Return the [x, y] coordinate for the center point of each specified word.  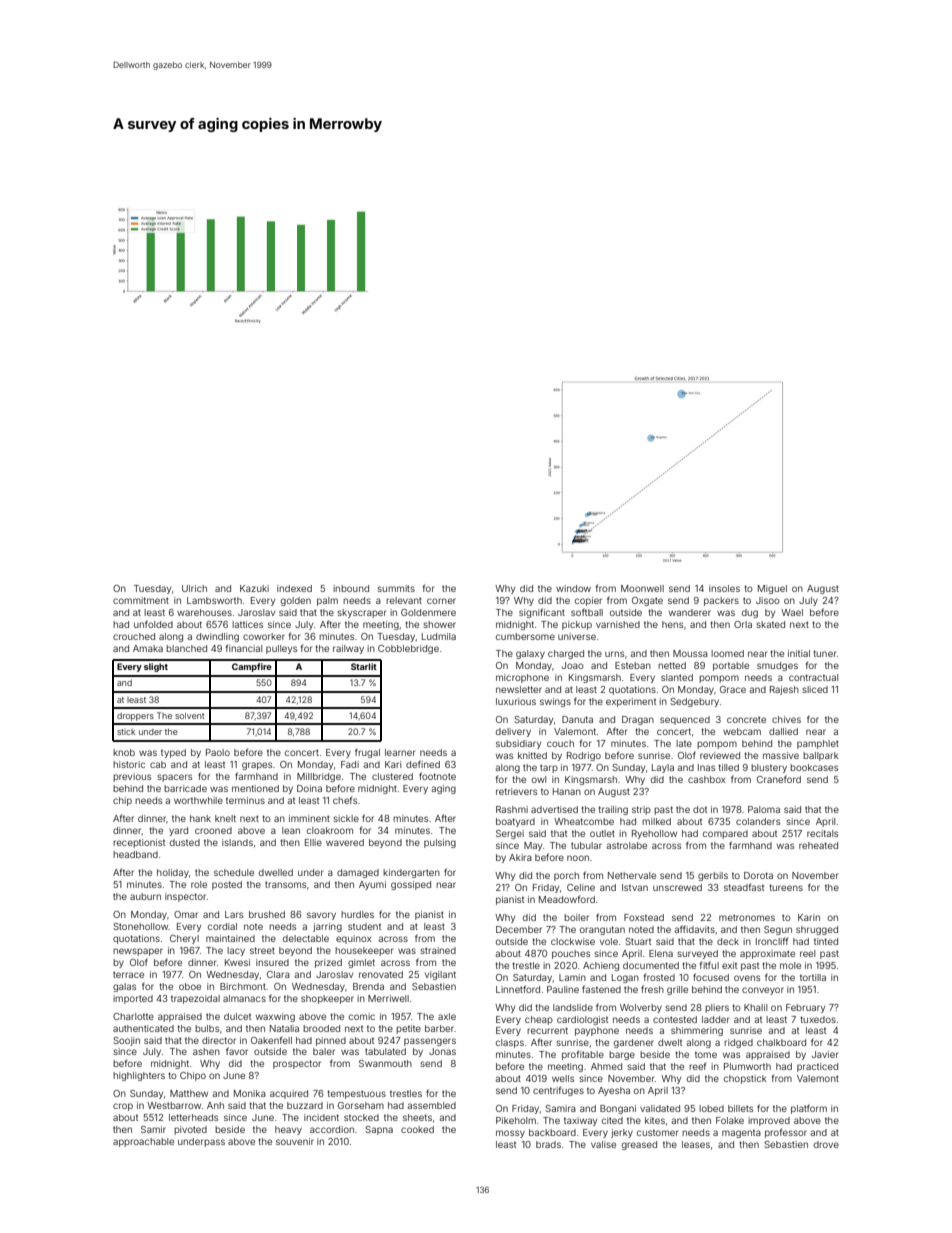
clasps [510, 1043]
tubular [586, 845]
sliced [815, 689]
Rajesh [784, 690]
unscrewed [677, 887]
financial [244, 648]
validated [660, 1108]
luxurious [516, 701]
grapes [257, 766]
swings [555, 702]
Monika [250, 1093]
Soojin [126, 1041]
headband [135, 854]
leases [696, 1144]
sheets [417, 1117]
